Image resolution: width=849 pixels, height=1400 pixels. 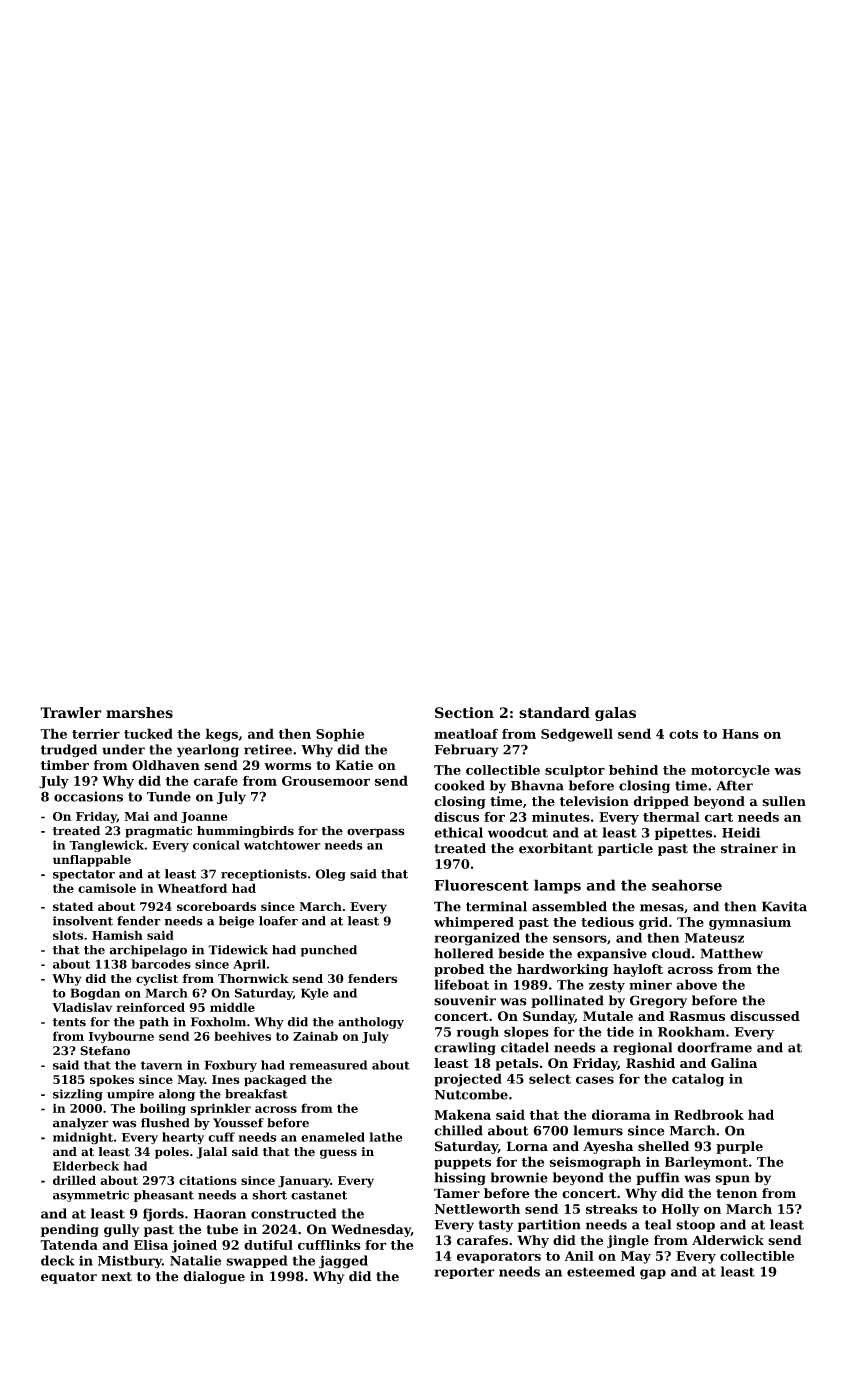 I want to click on Rasmus, so click(x=697, y=1016).
